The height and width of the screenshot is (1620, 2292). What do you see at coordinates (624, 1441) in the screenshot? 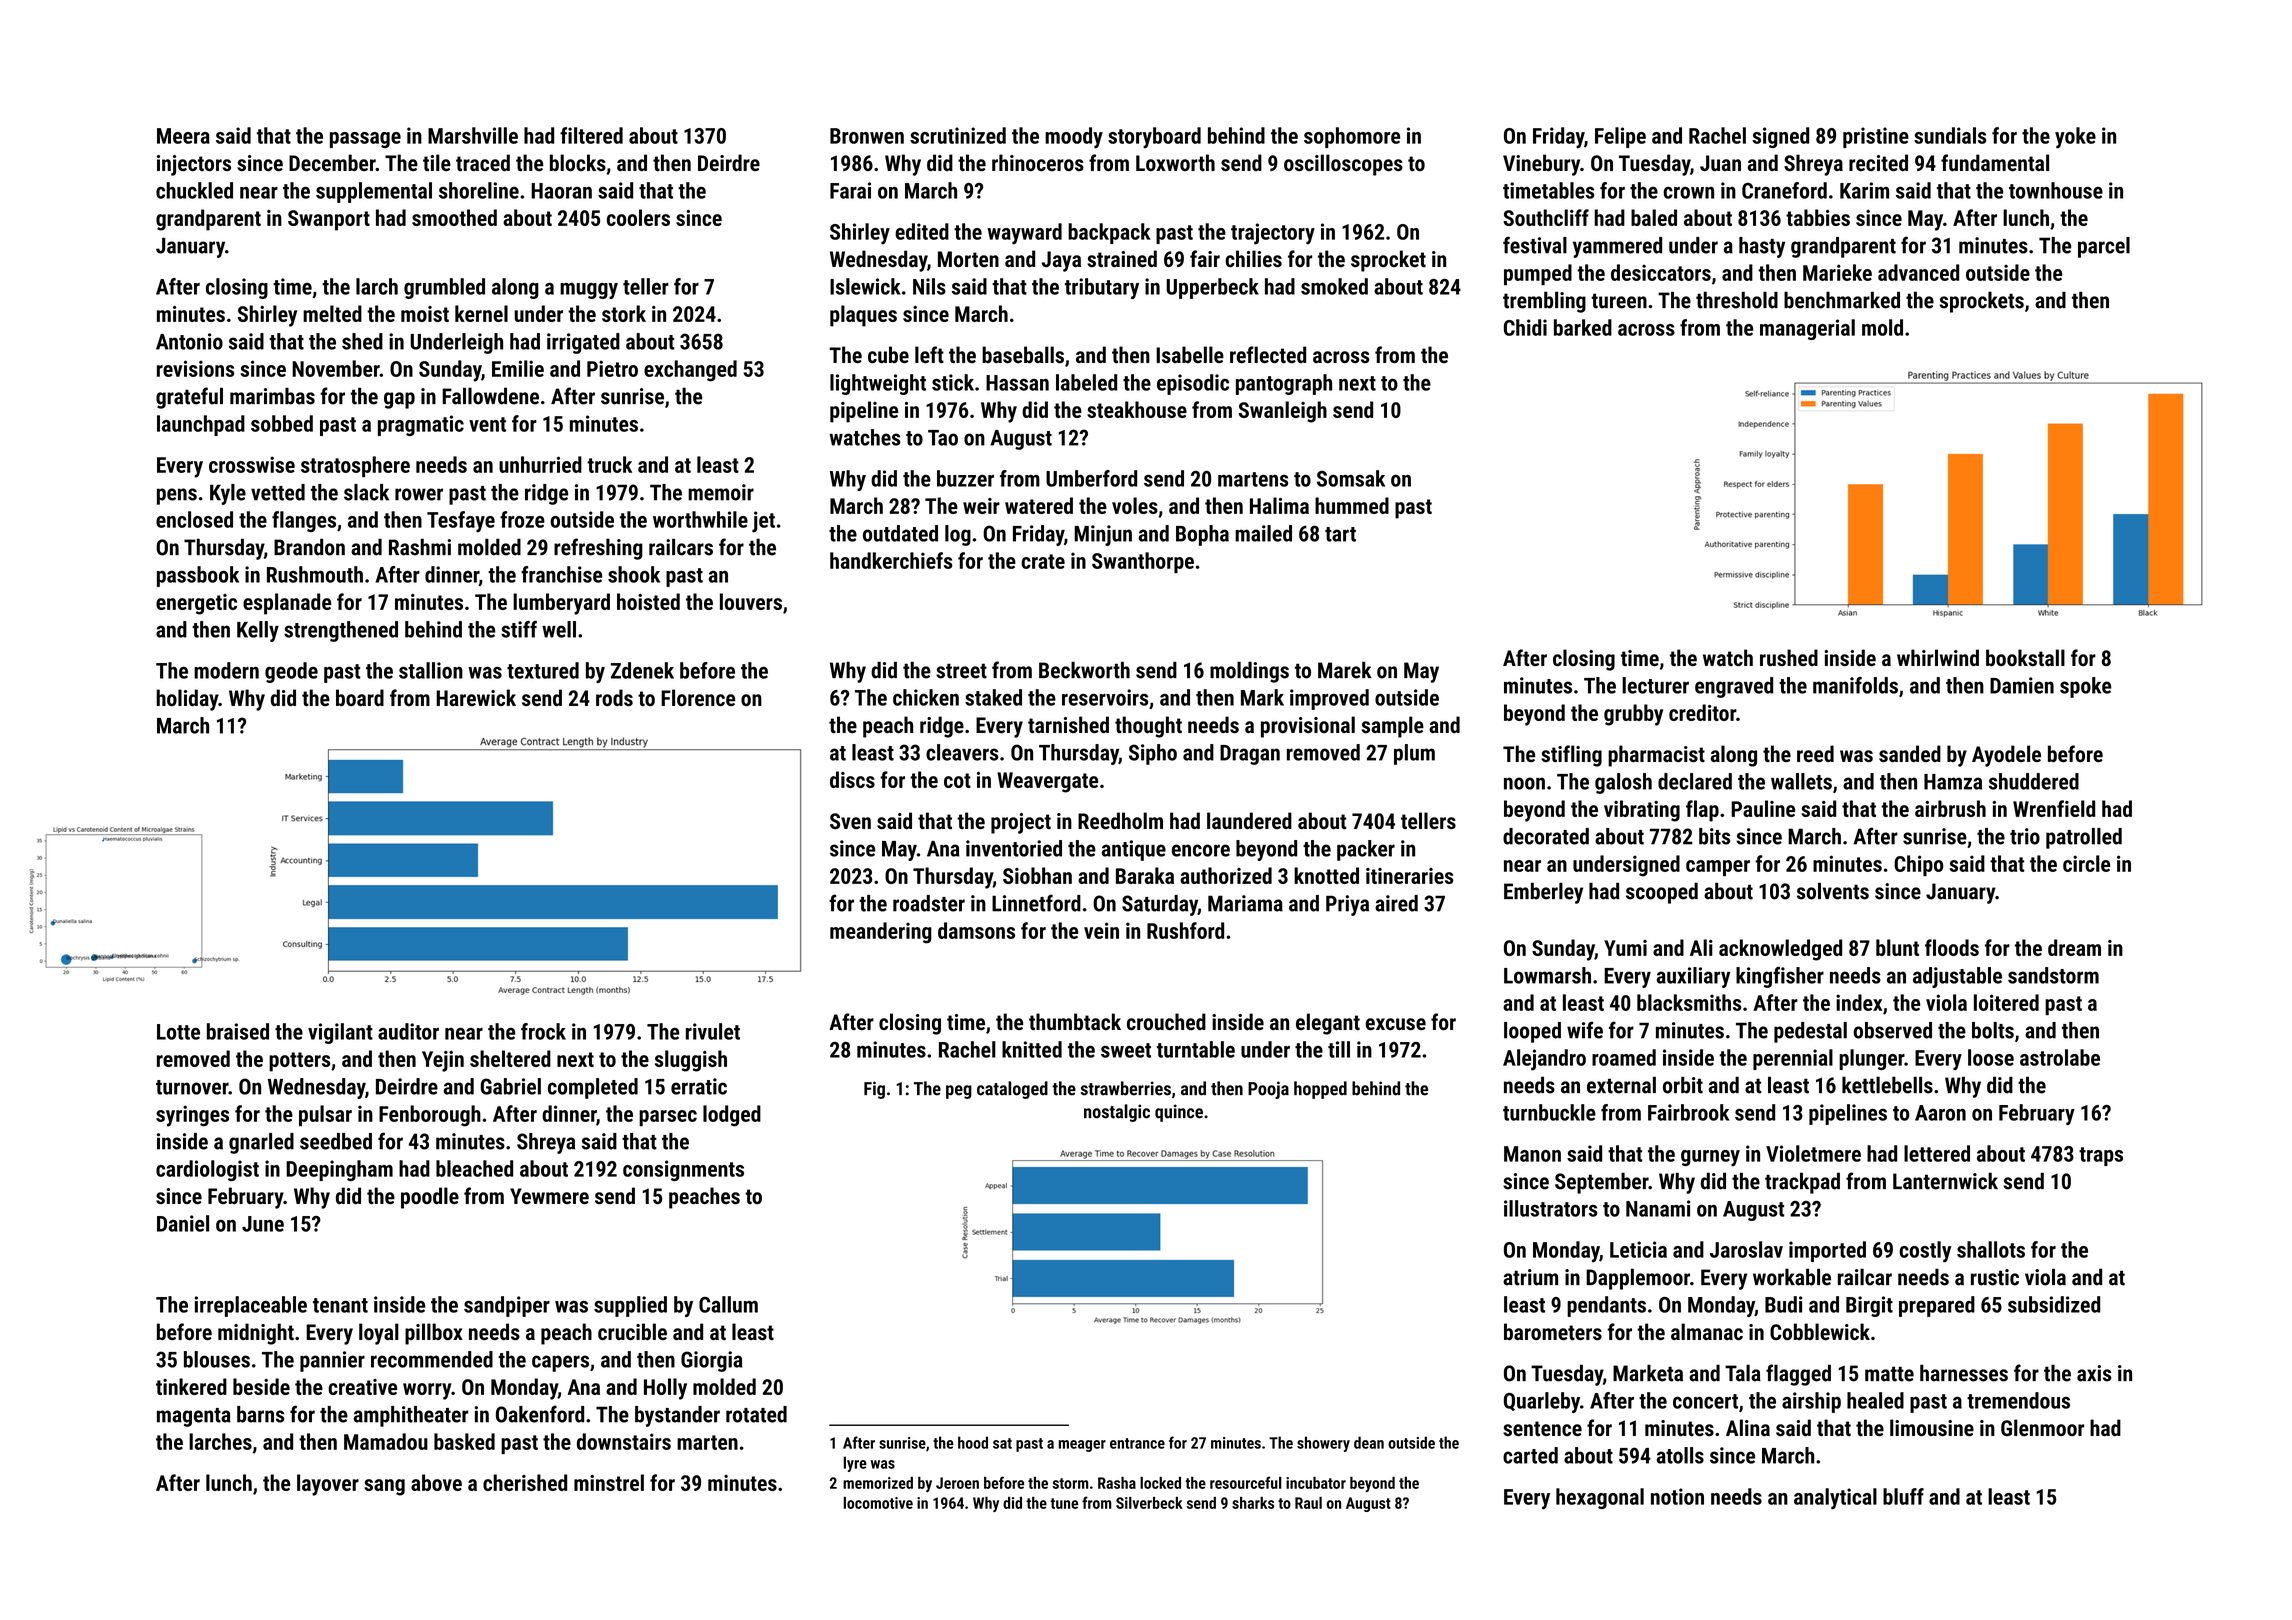
I see `downstairs` at bounding box center [624, 1441].
